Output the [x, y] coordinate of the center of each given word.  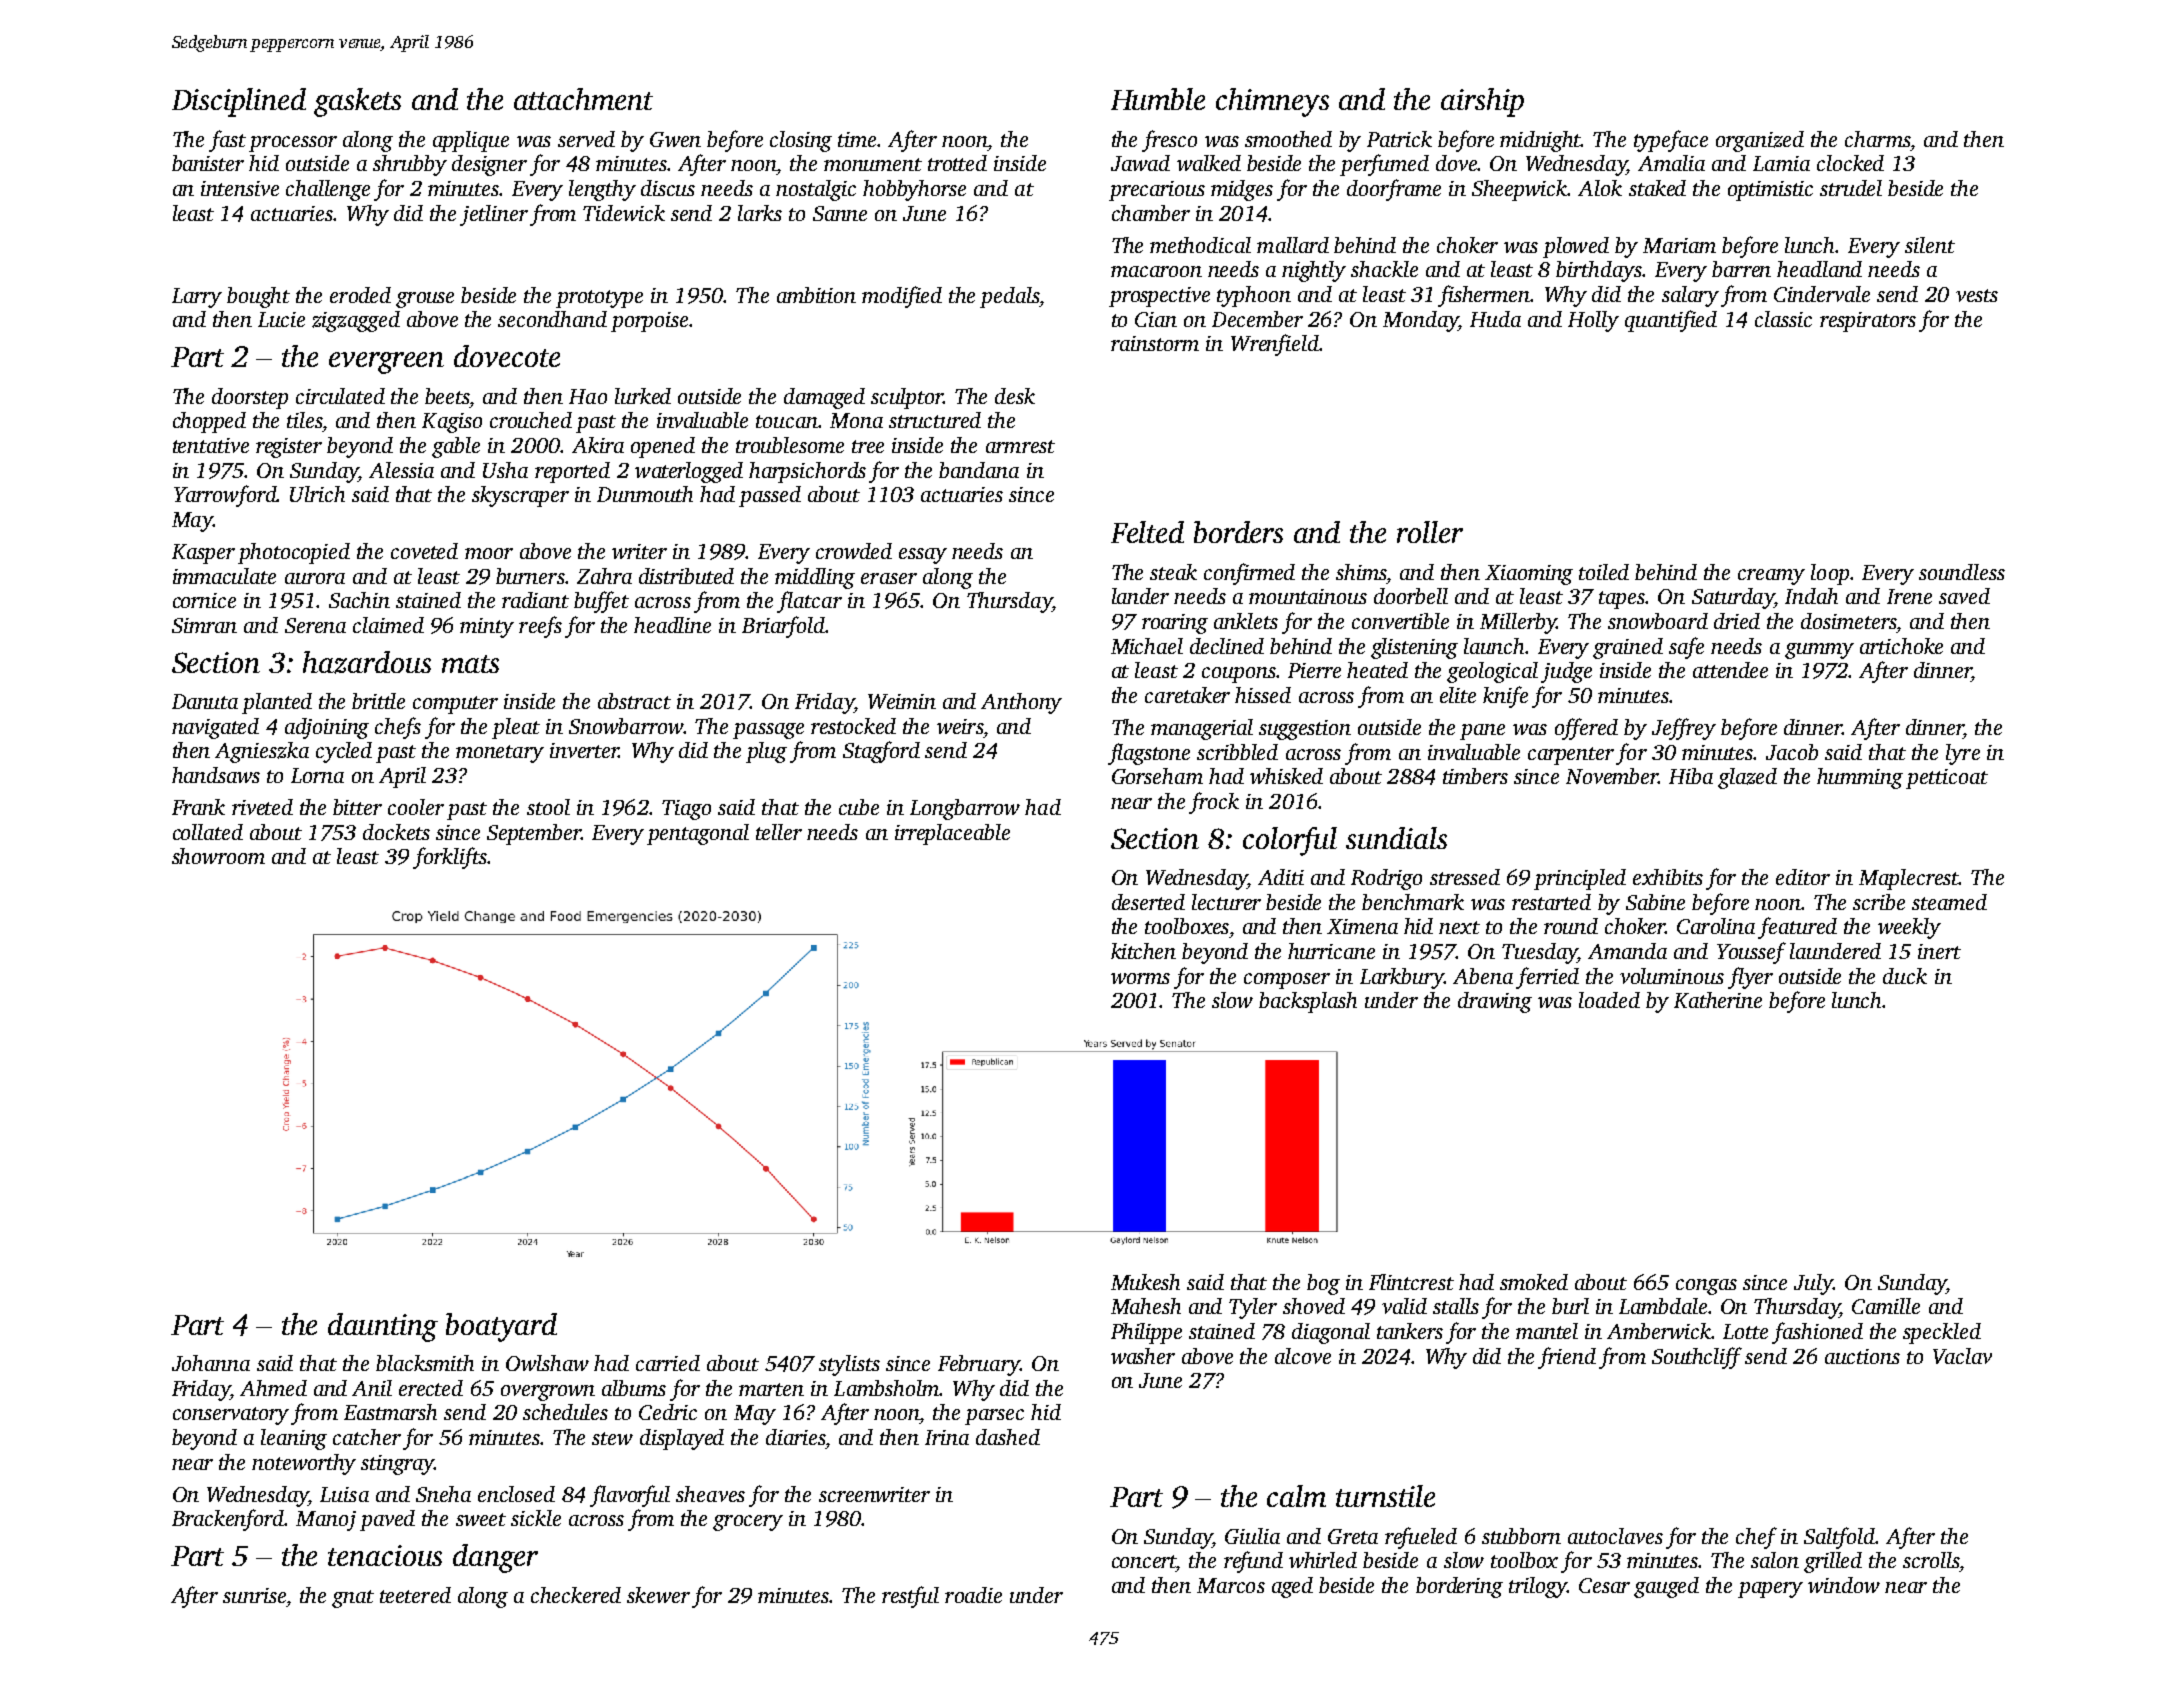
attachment [583, 99]
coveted [424, 551]
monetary [500, 754]
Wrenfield [1275, 345]
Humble [1158, 99]
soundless [1962, 572]
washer [1143, 1356]
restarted [1551, 902]
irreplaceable [952, 834]
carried [668, 1363]
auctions [1862, 1356]
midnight [1541, 141]
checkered [576, 1595]
